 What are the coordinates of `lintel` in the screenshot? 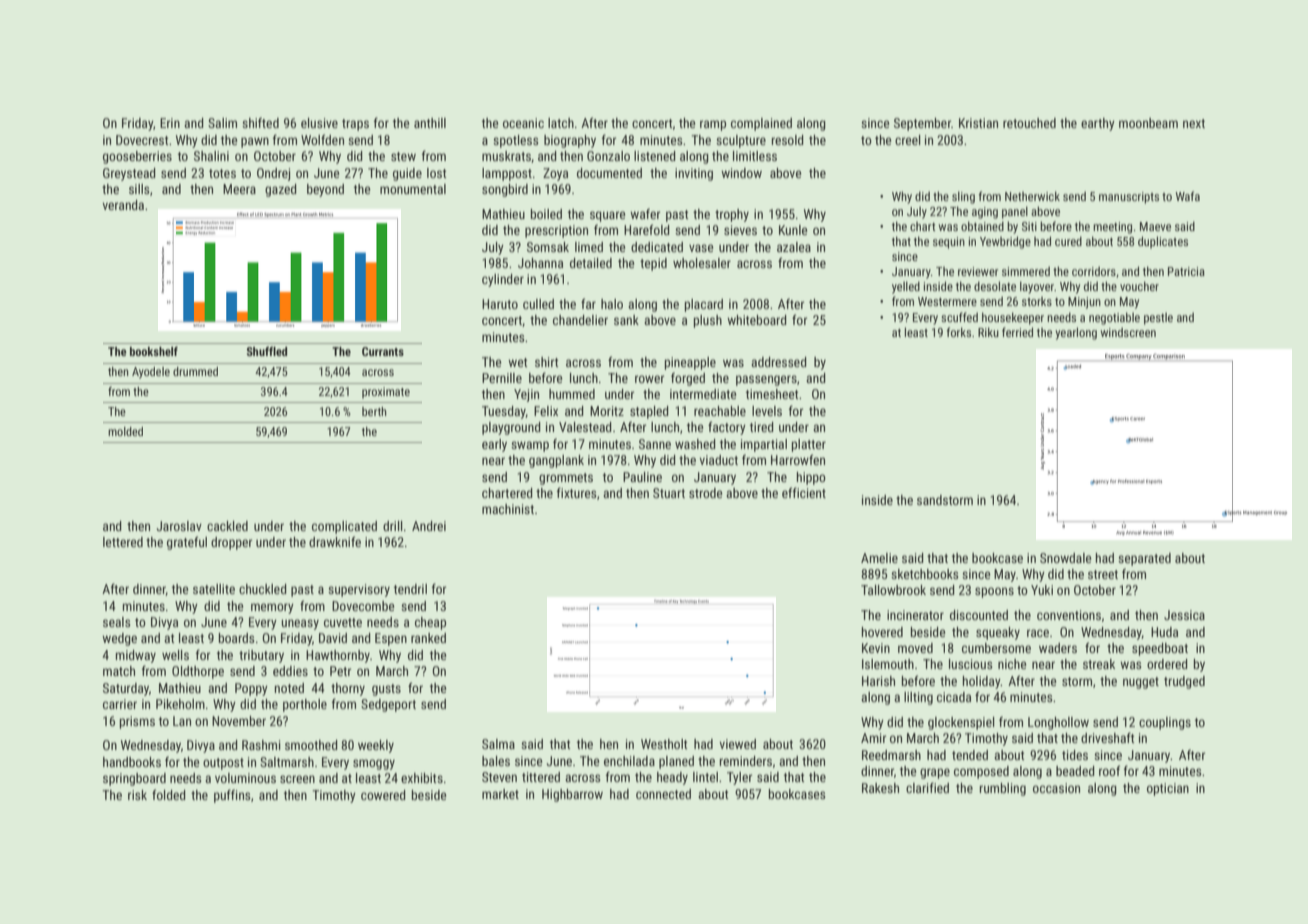 It's located at (705, 777).
